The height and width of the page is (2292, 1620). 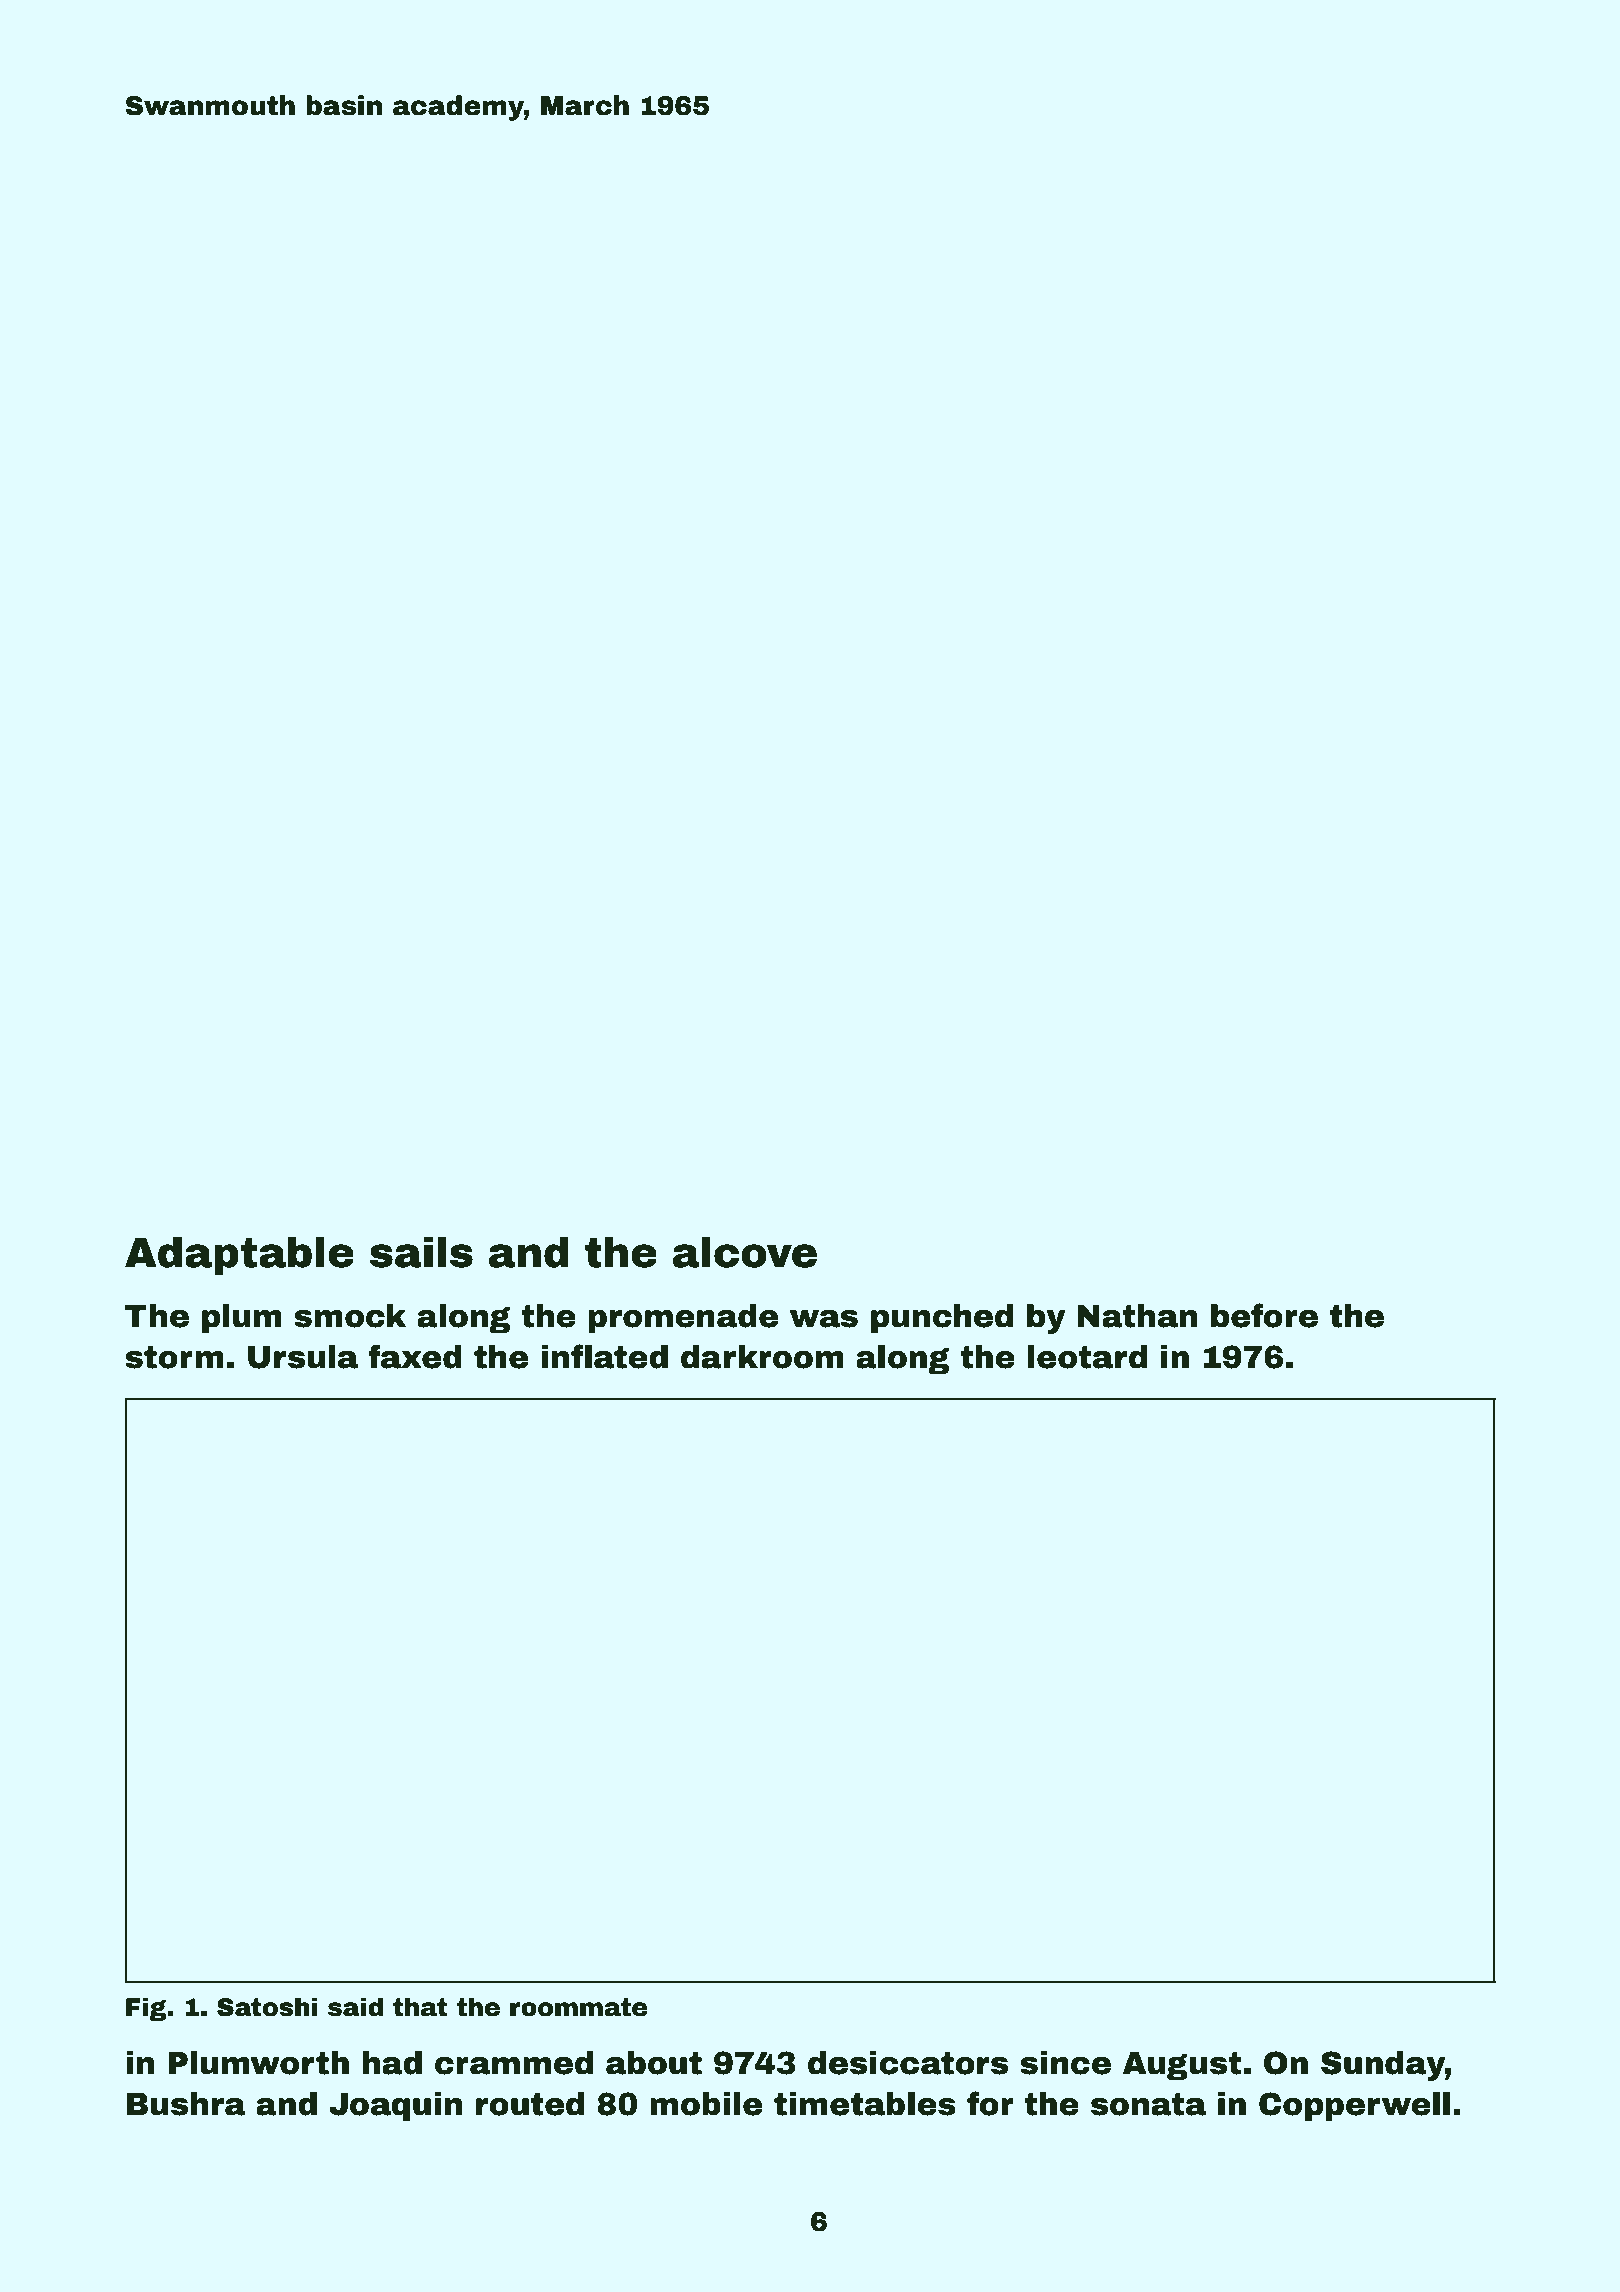 I want to click on since, so click(x=1065, y=2063).
